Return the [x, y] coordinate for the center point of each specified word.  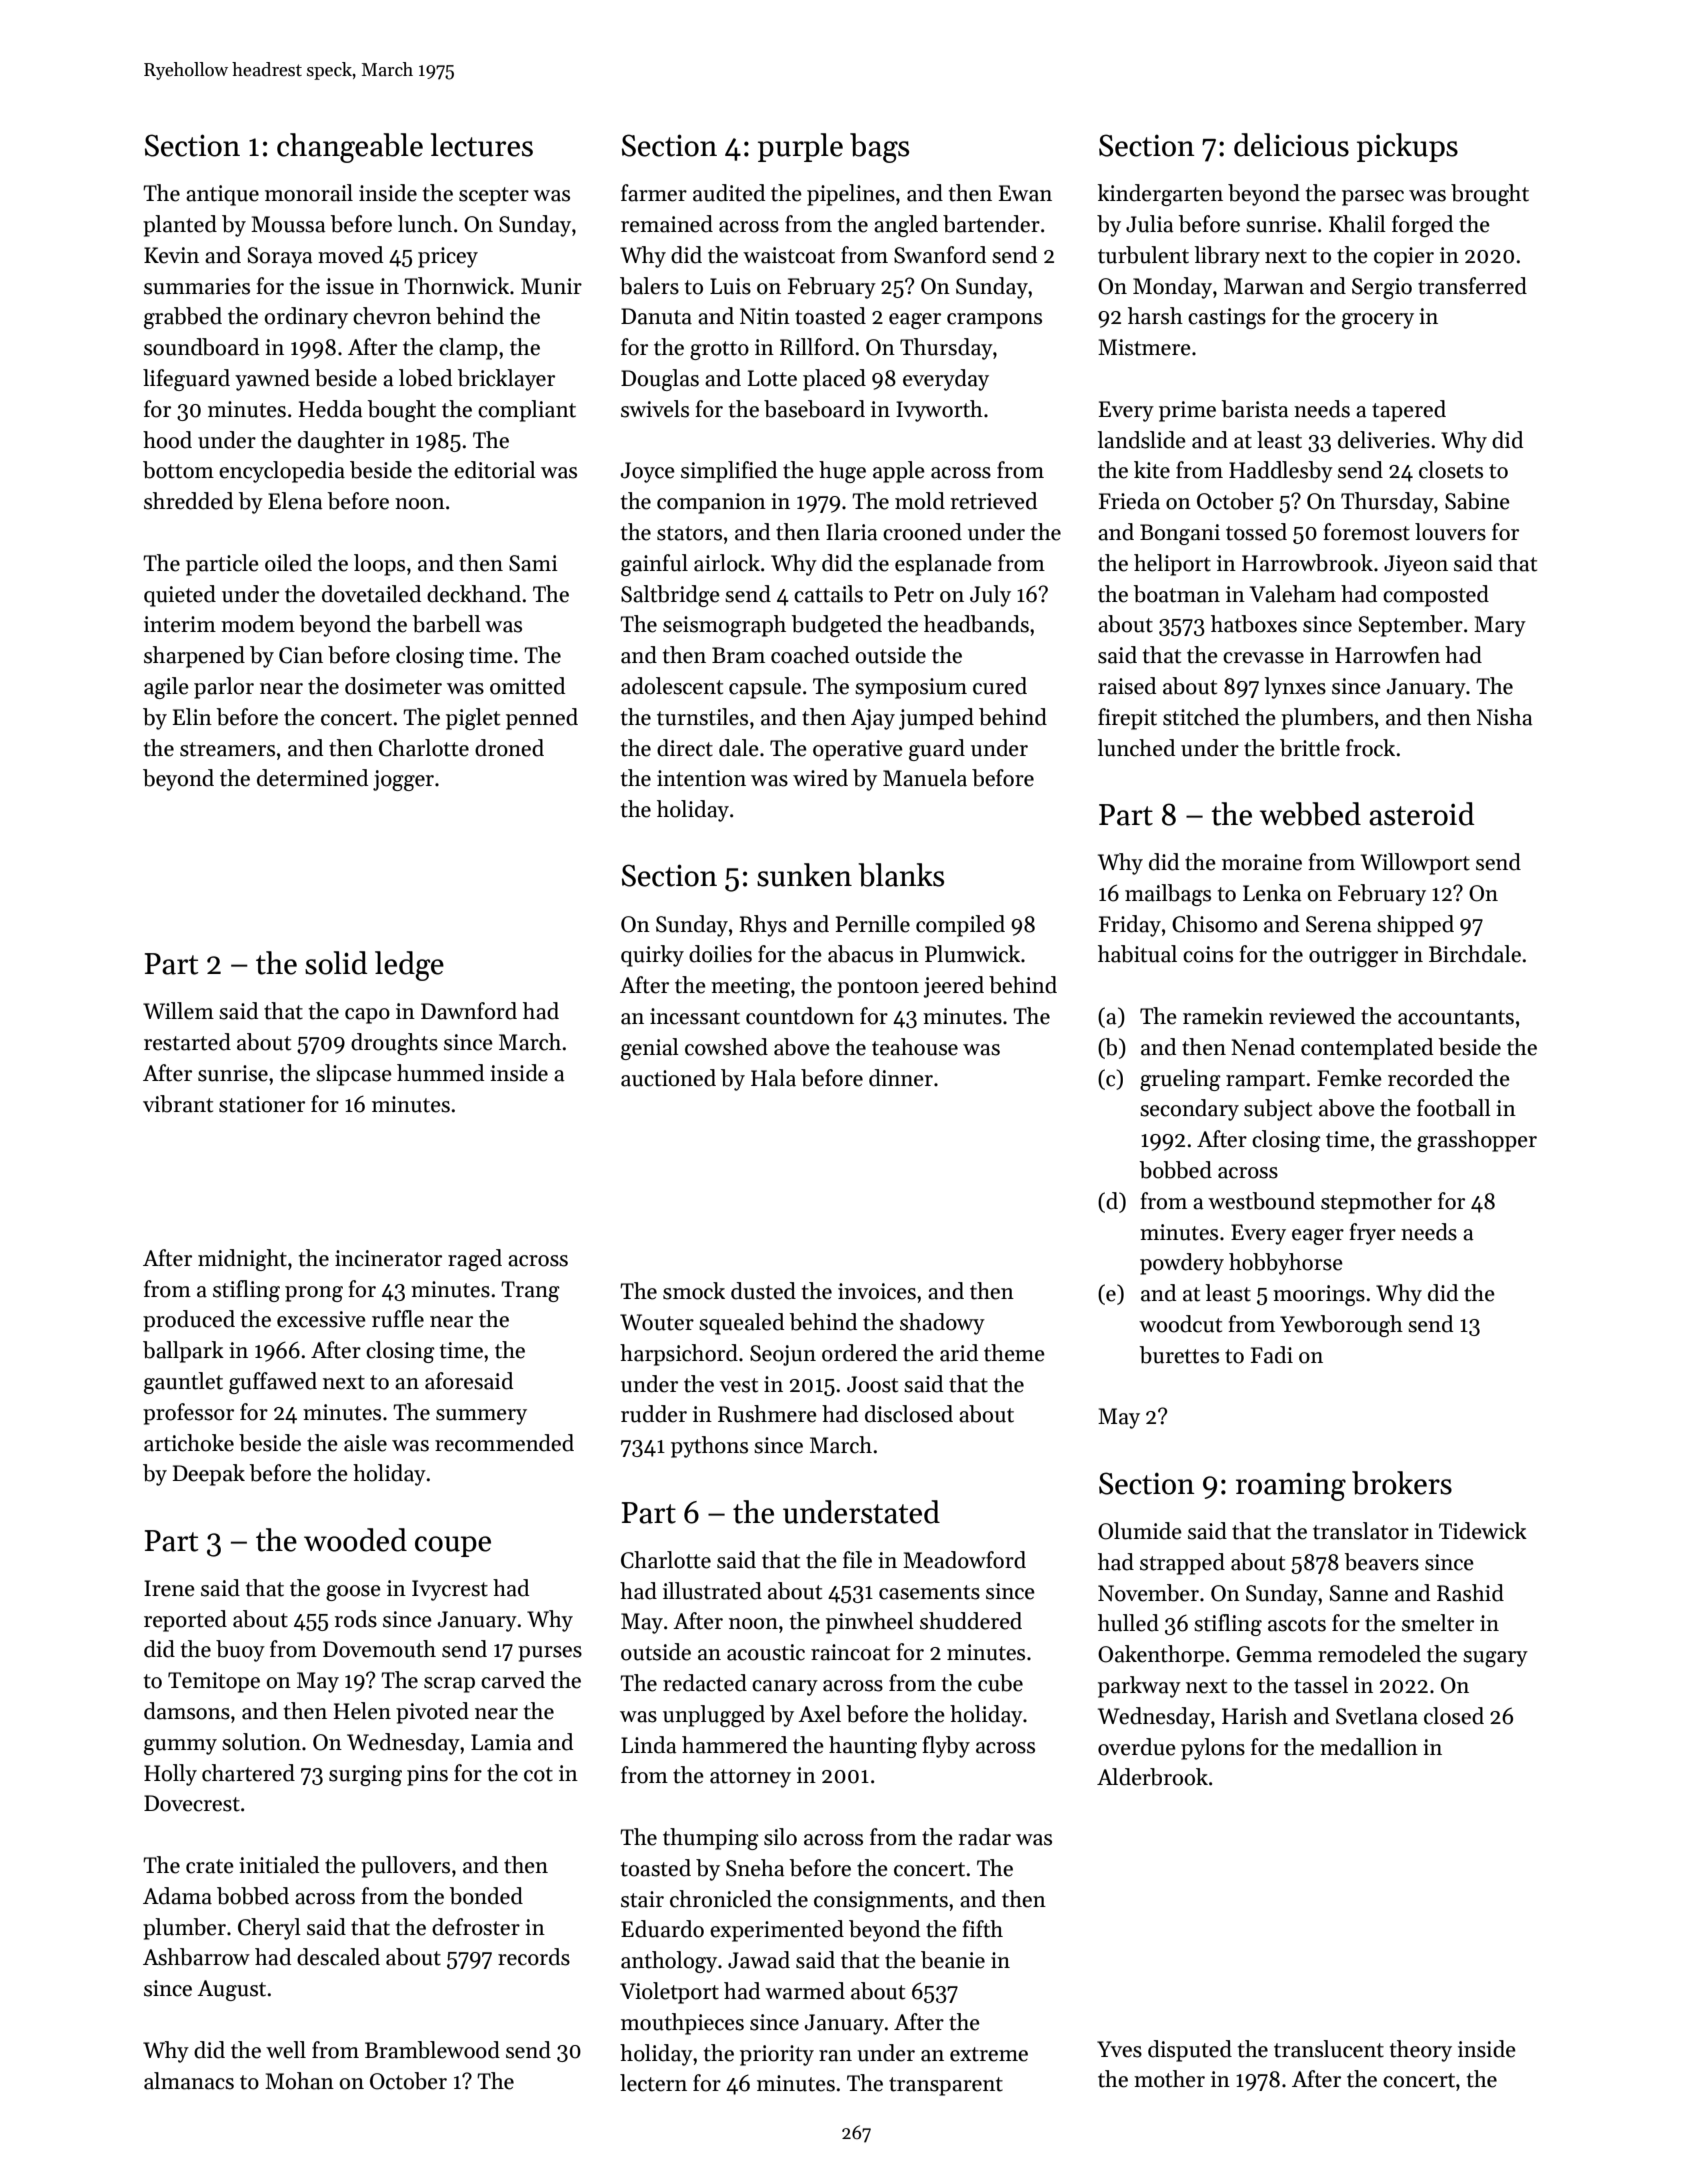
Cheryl [269, 1929]
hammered [734, 1745]
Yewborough [1341, 1326]
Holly [170, 1775]
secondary [1189, 1110]
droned [509, 748]
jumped [936, 719]
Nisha [1505, 717]
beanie [953, 1960]
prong [314, 1294]
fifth [982, 1929]
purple [800, 147]
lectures [482, 145]
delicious [1291, 145]
